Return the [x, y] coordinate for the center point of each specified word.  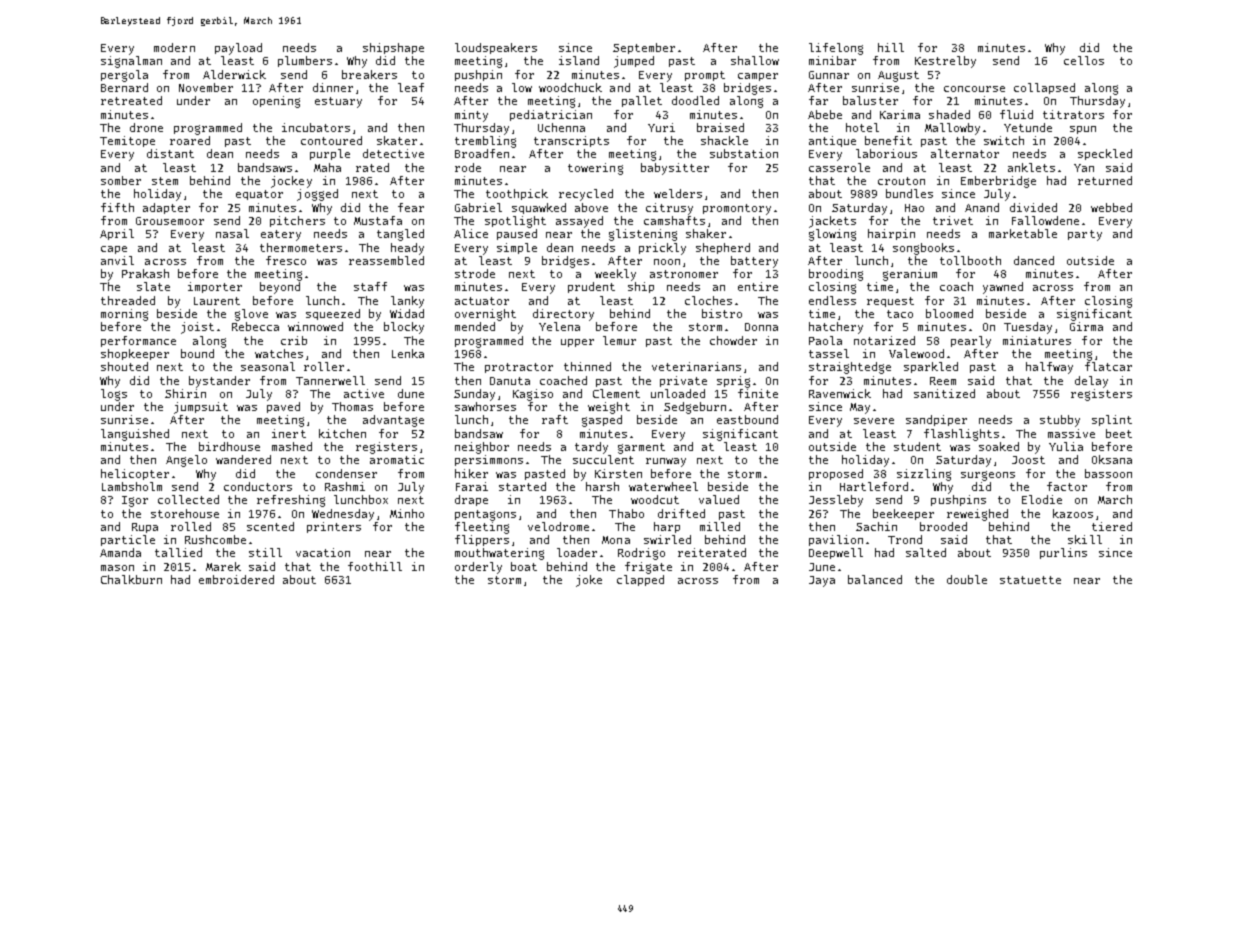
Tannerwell [330, 380]
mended [475, 326]
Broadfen [482, 153]
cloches [708, 300]
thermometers [301, 247]
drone [146, 127]
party [1085, 235]
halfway [1049, 368]
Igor [135, 501]
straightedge [850, 368]
